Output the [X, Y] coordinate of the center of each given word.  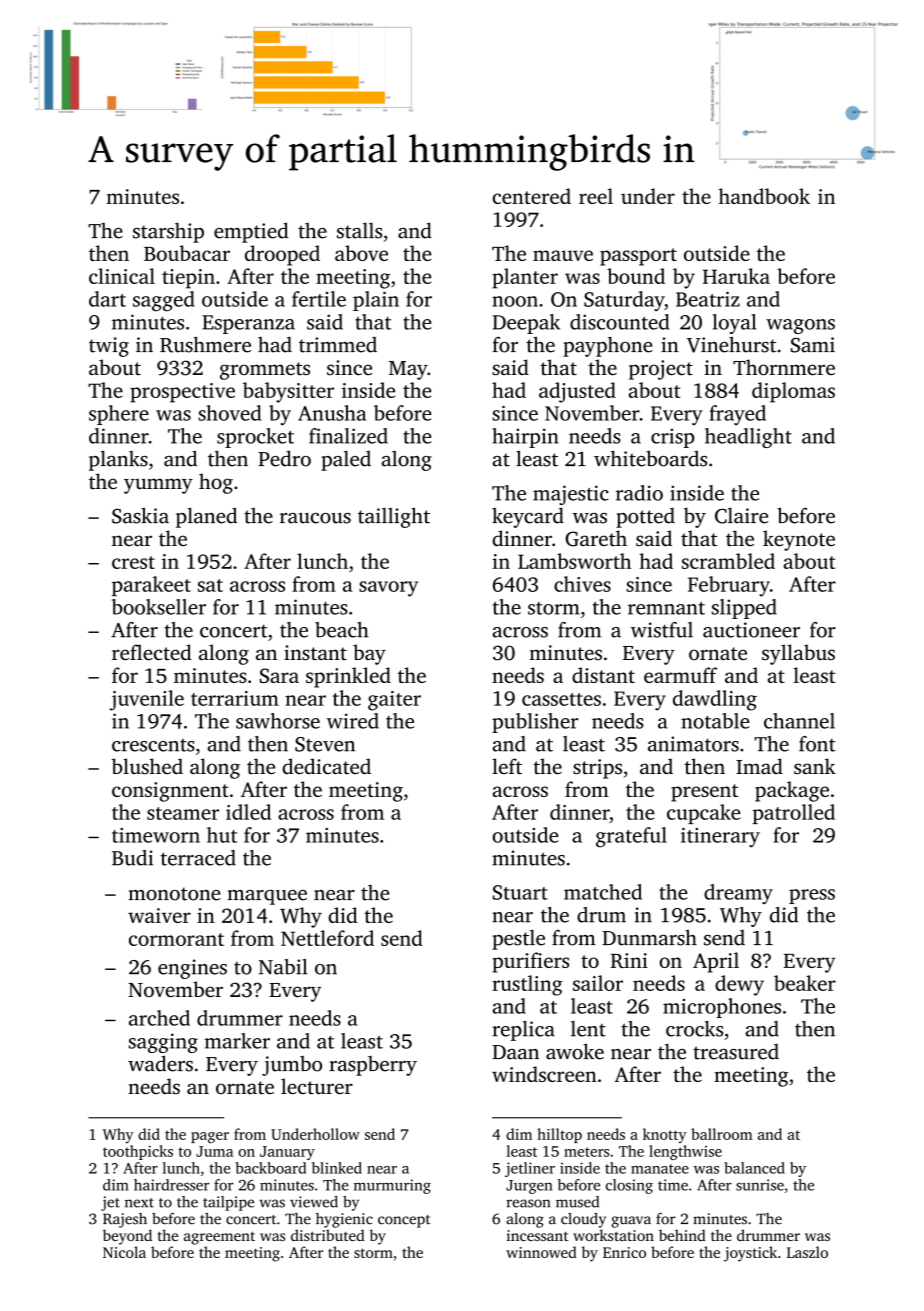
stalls [359, 230]
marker [237, 1041]
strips [597, 769]
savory [388, 589]
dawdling [715, 700]
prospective [182, 393]
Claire [741, 515]
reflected [152, 652]
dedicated [326, 766]
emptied [251, 232]
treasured [736, 1052]
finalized [348, 436]
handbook [764, 196]
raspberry [373, 1066]
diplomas [793, 392]
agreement [219, 1238]
